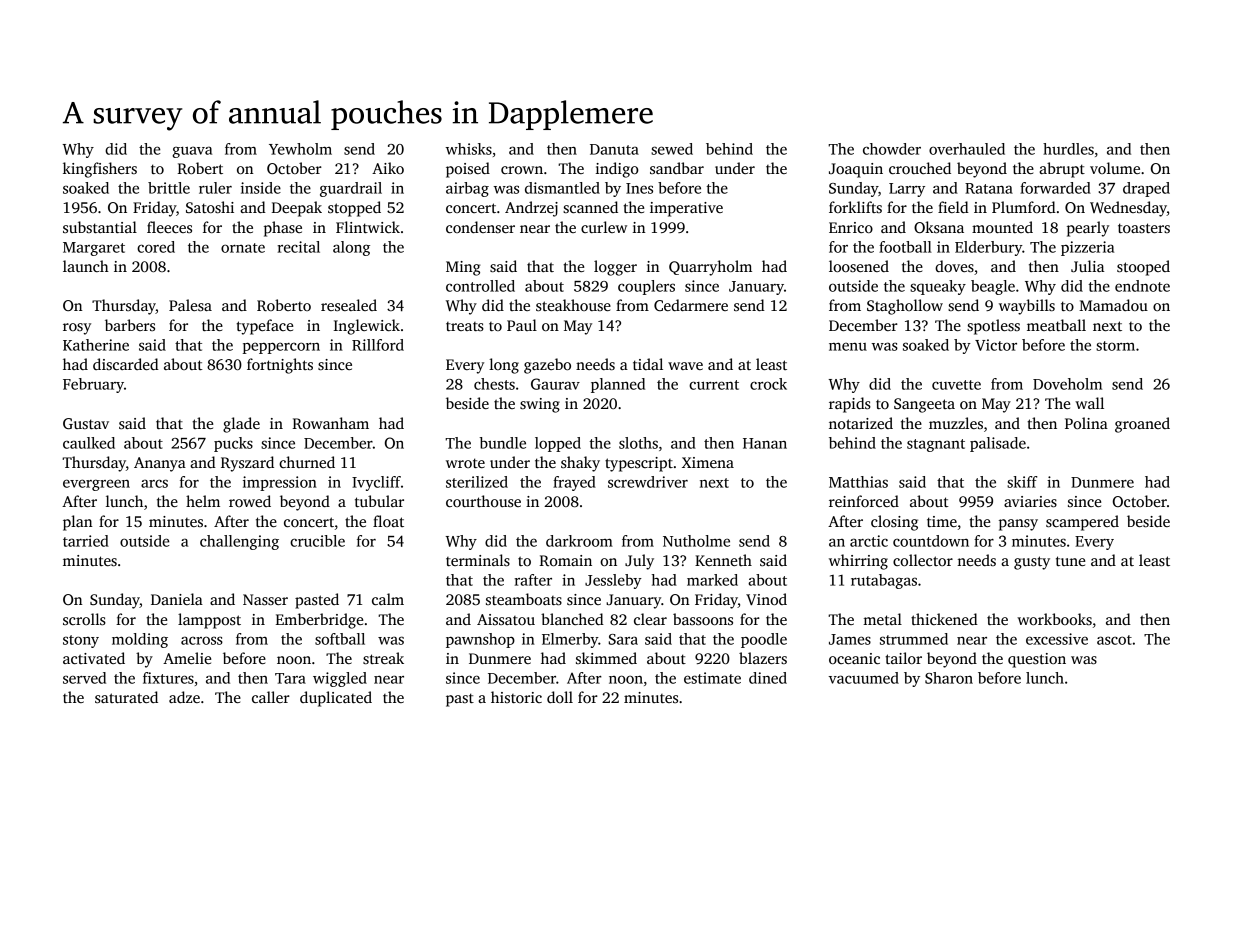  What do you see at coordinates (241, 425) in the document?
I see `glade` at bounding box center [241, 425].
